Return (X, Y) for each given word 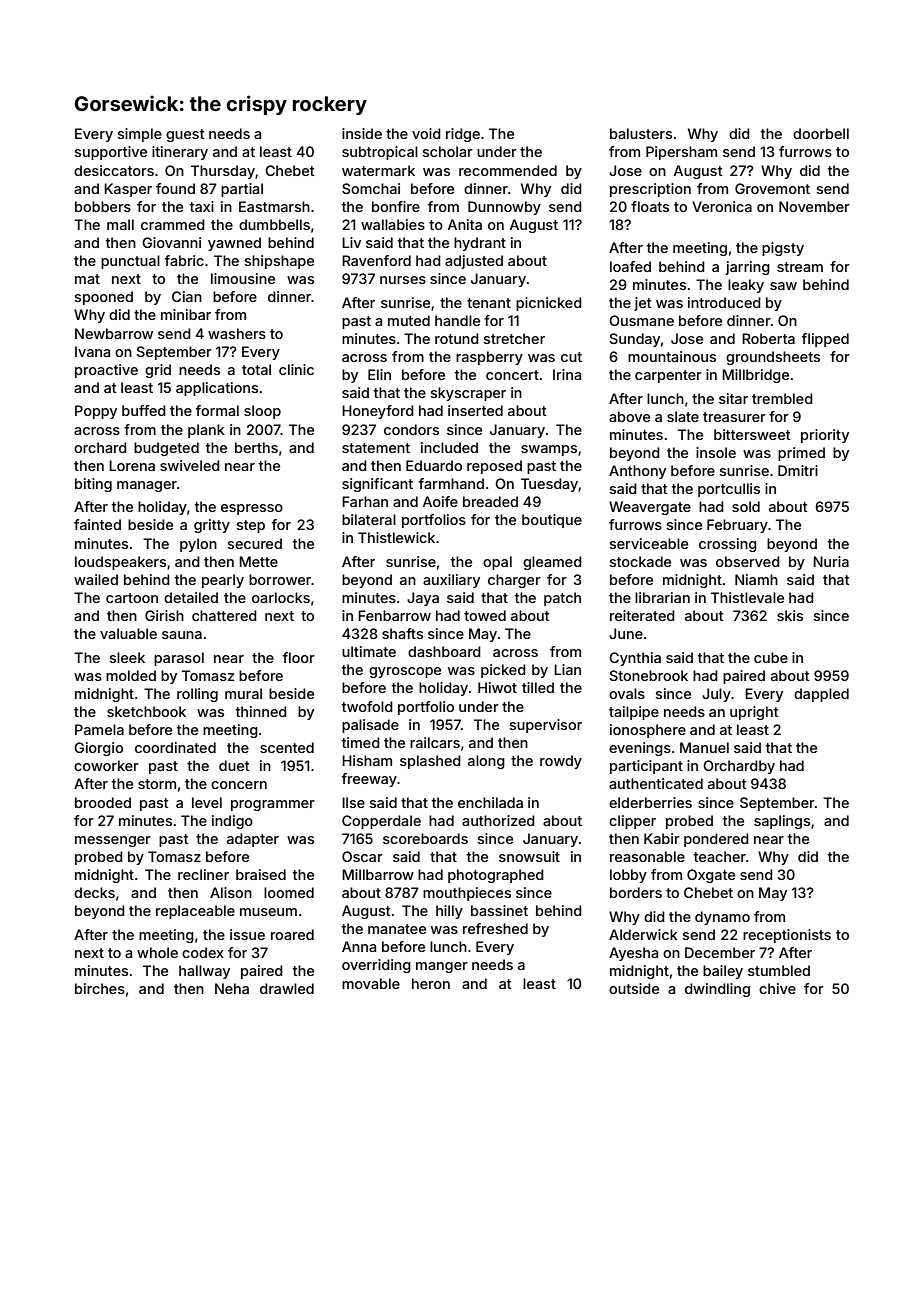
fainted (97, 524)
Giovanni (171, 242)
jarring (747, 268)
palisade (370, 726)
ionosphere (648, 731)
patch (562, 599)
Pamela (99, 729)
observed (748, 561)
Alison (231, 892)
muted (409, 320)
